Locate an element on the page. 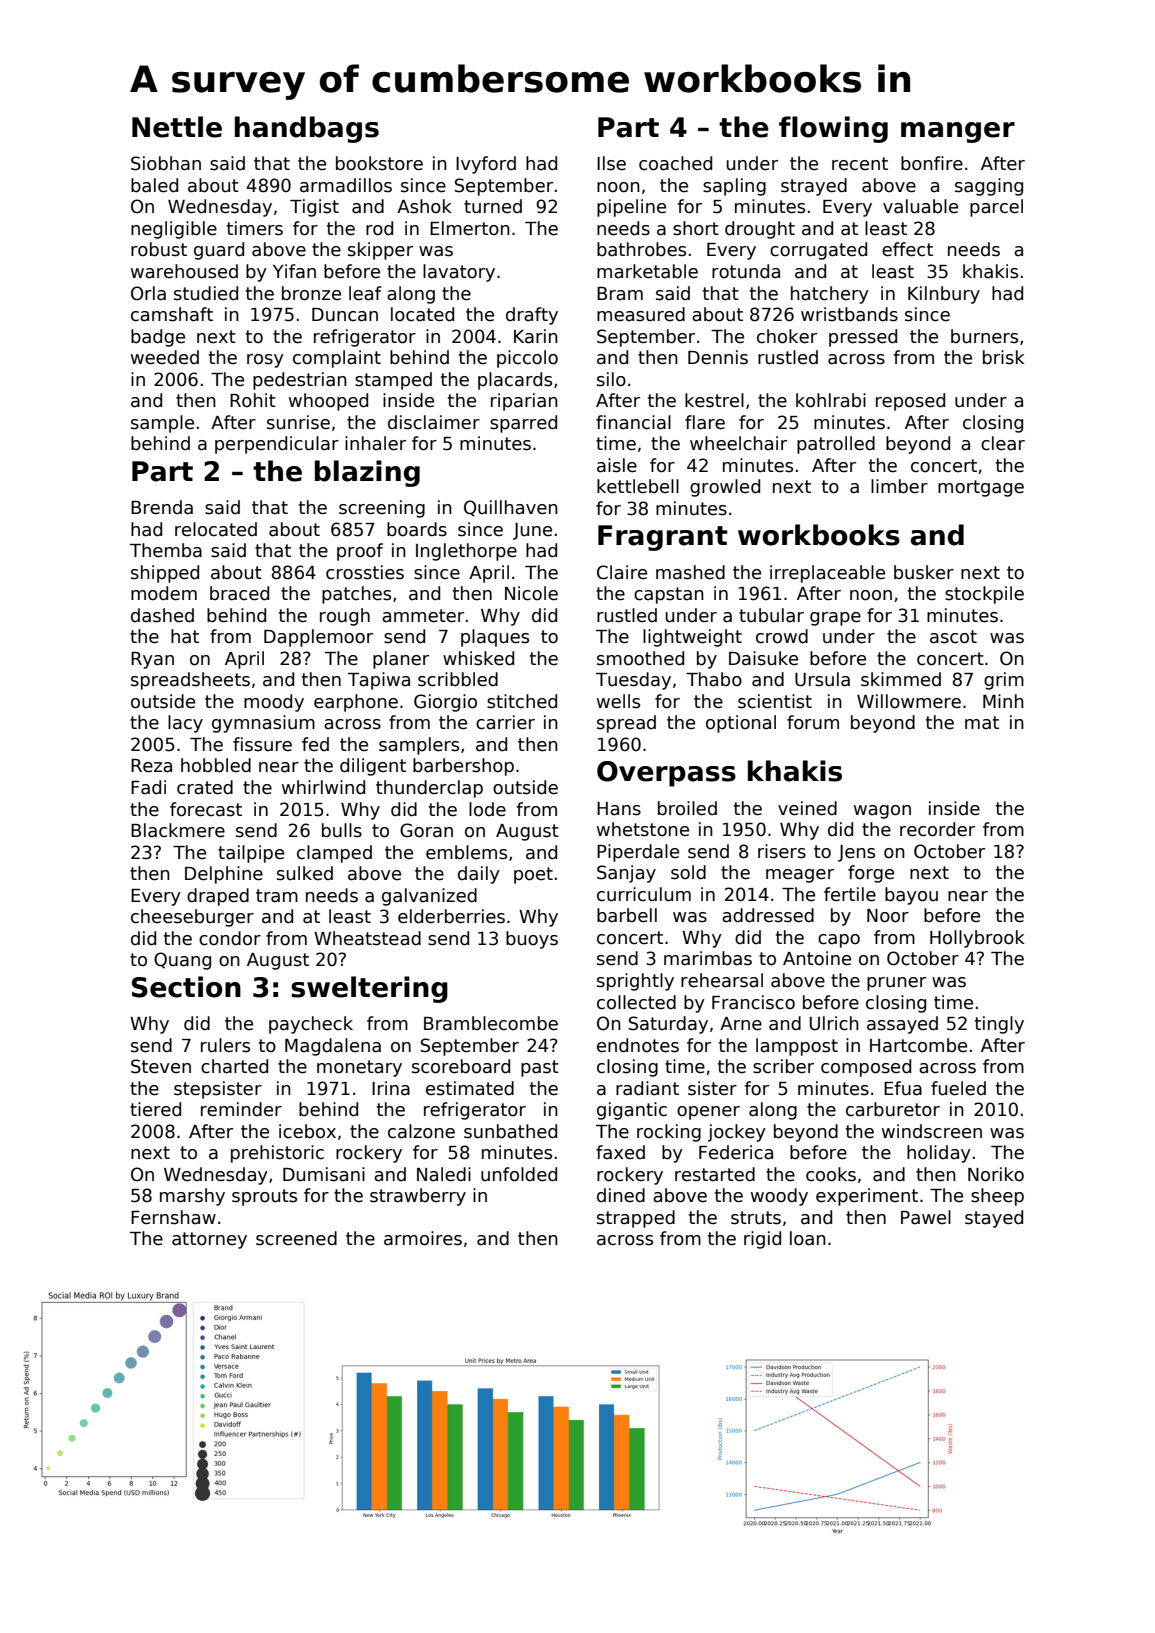 The height and width of the page is (1633, 1155). strapped is located at coordinates (636, 1219).
